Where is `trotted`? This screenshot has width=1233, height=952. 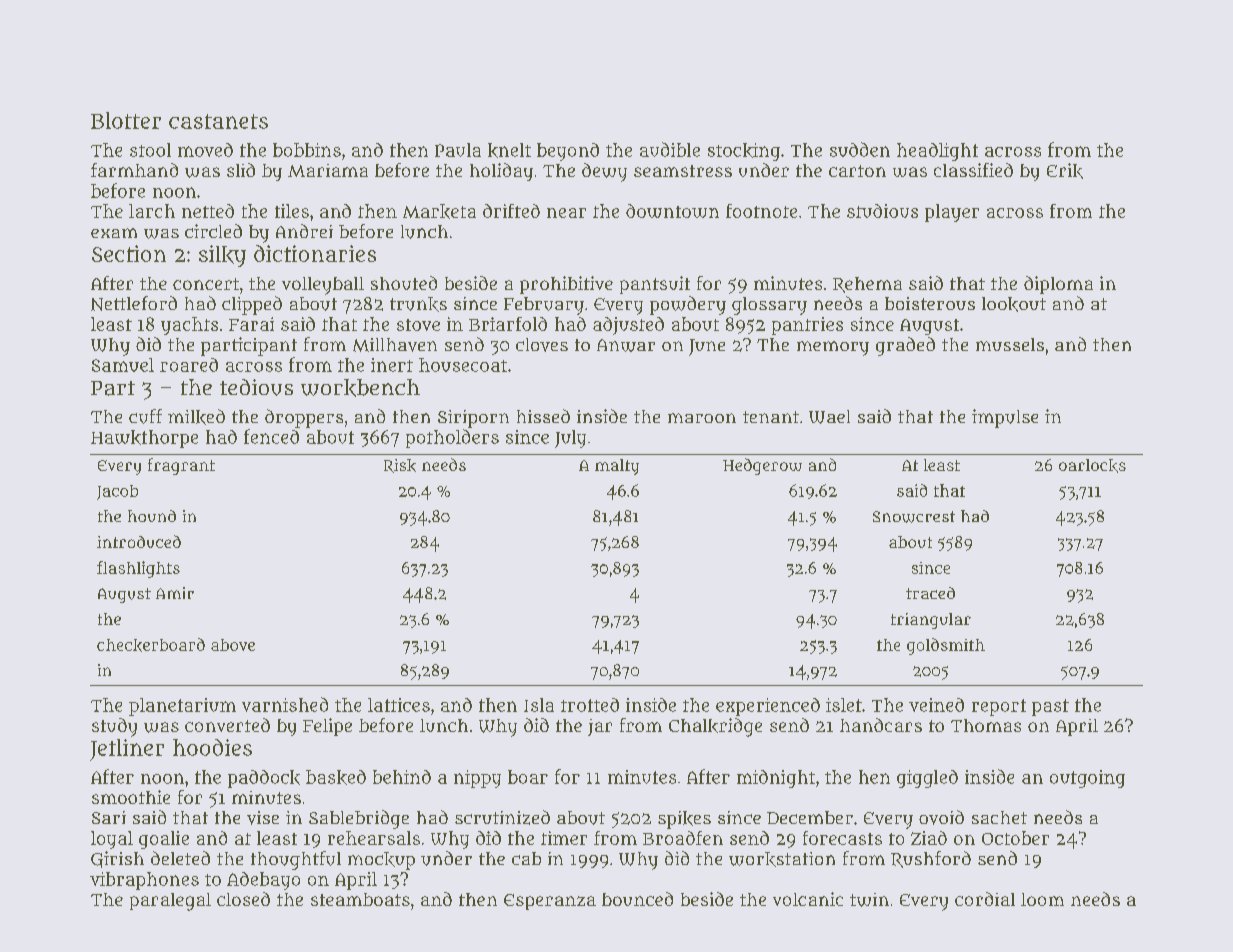
trotted is located at coordinates (590, 705).
